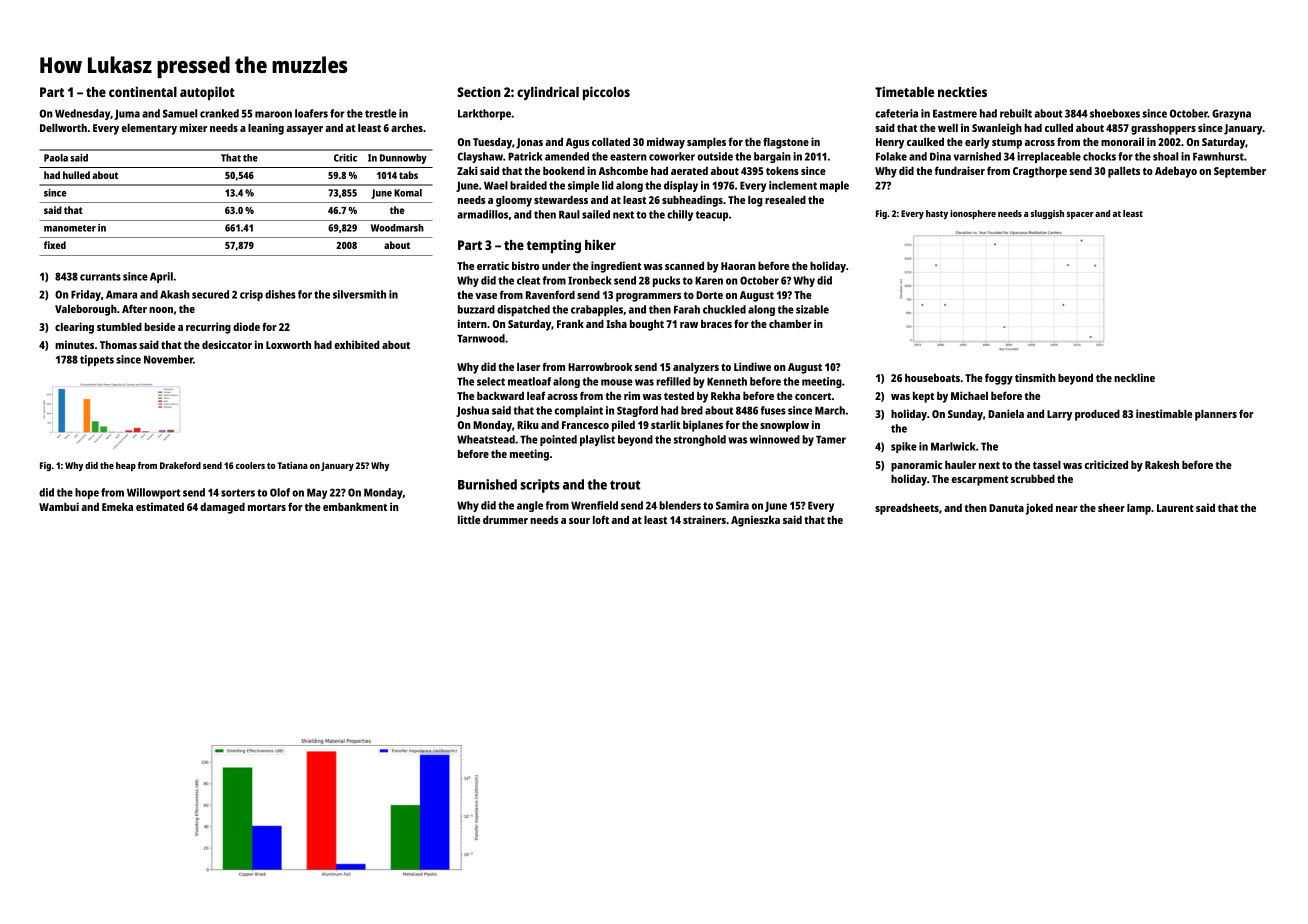 The image size is (1308, 924). I want to click on Wambui, so click(59, 506).
